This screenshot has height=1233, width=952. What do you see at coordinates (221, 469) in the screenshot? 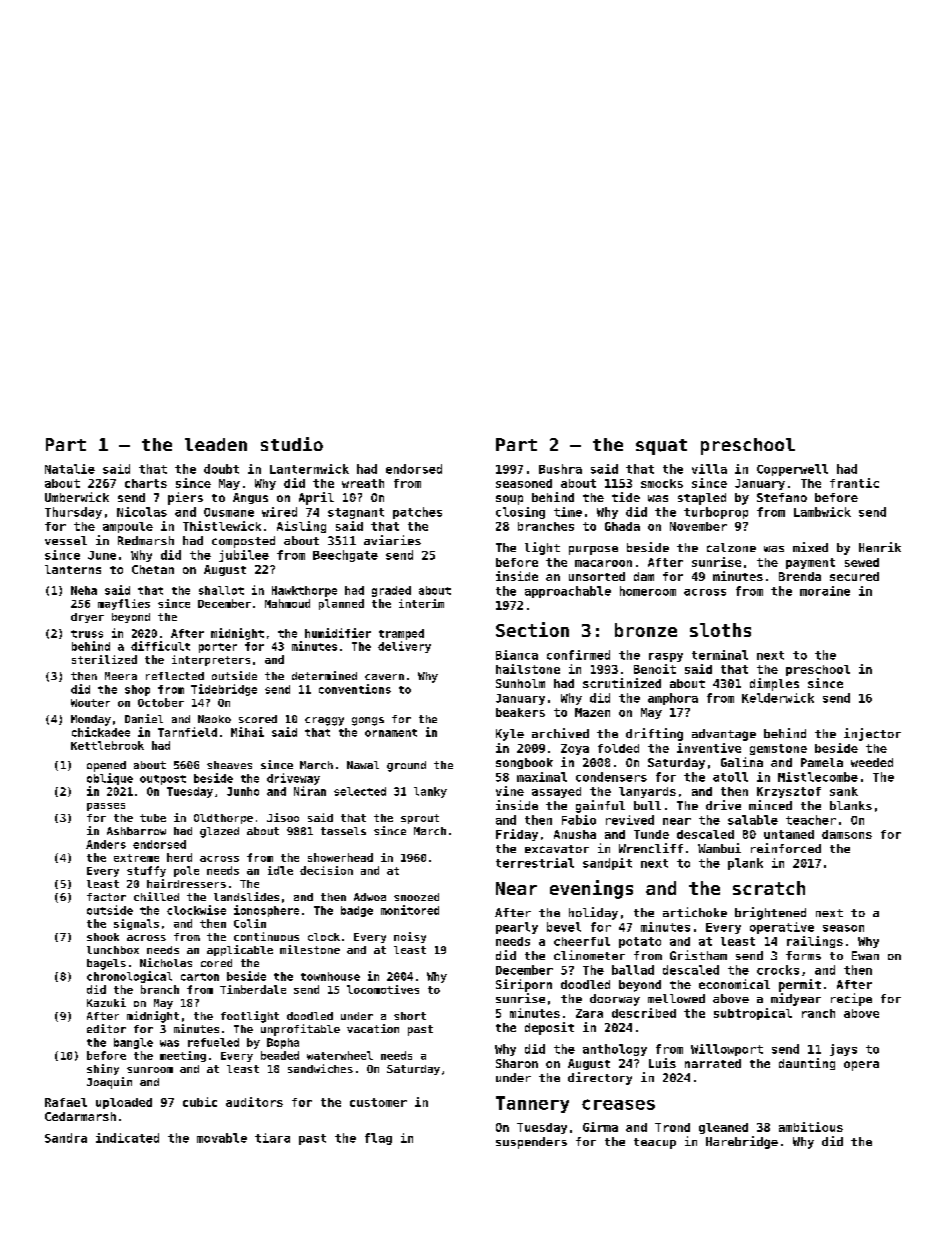
I see `doubt` at bounding box center [221, 469].
